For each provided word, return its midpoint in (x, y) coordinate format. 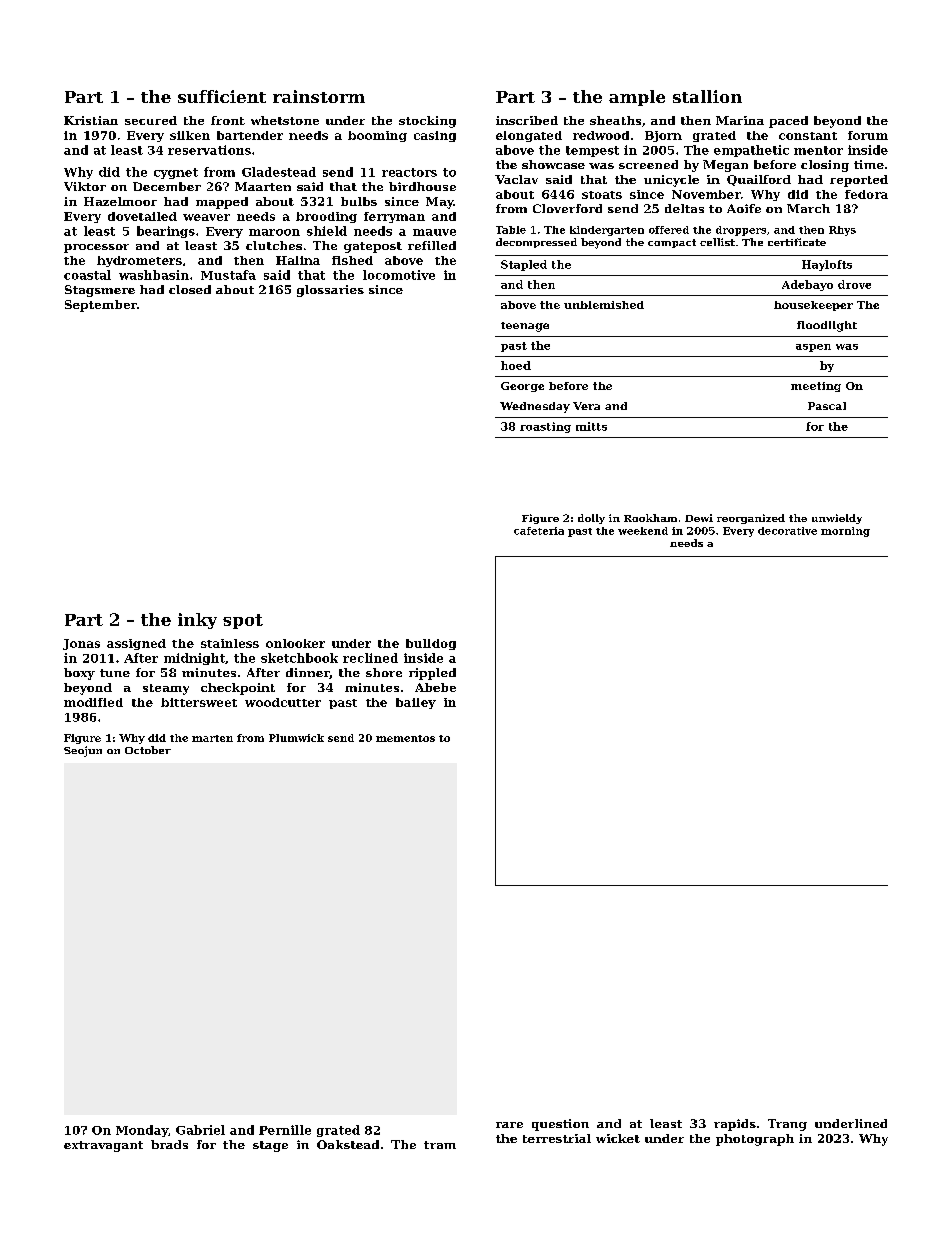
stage (270, 1146)
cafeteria (539, 531)
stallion (707, 96)
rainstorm (319, 96)
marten (212, 738)
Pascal (827, 406)
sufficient (222, 96)
